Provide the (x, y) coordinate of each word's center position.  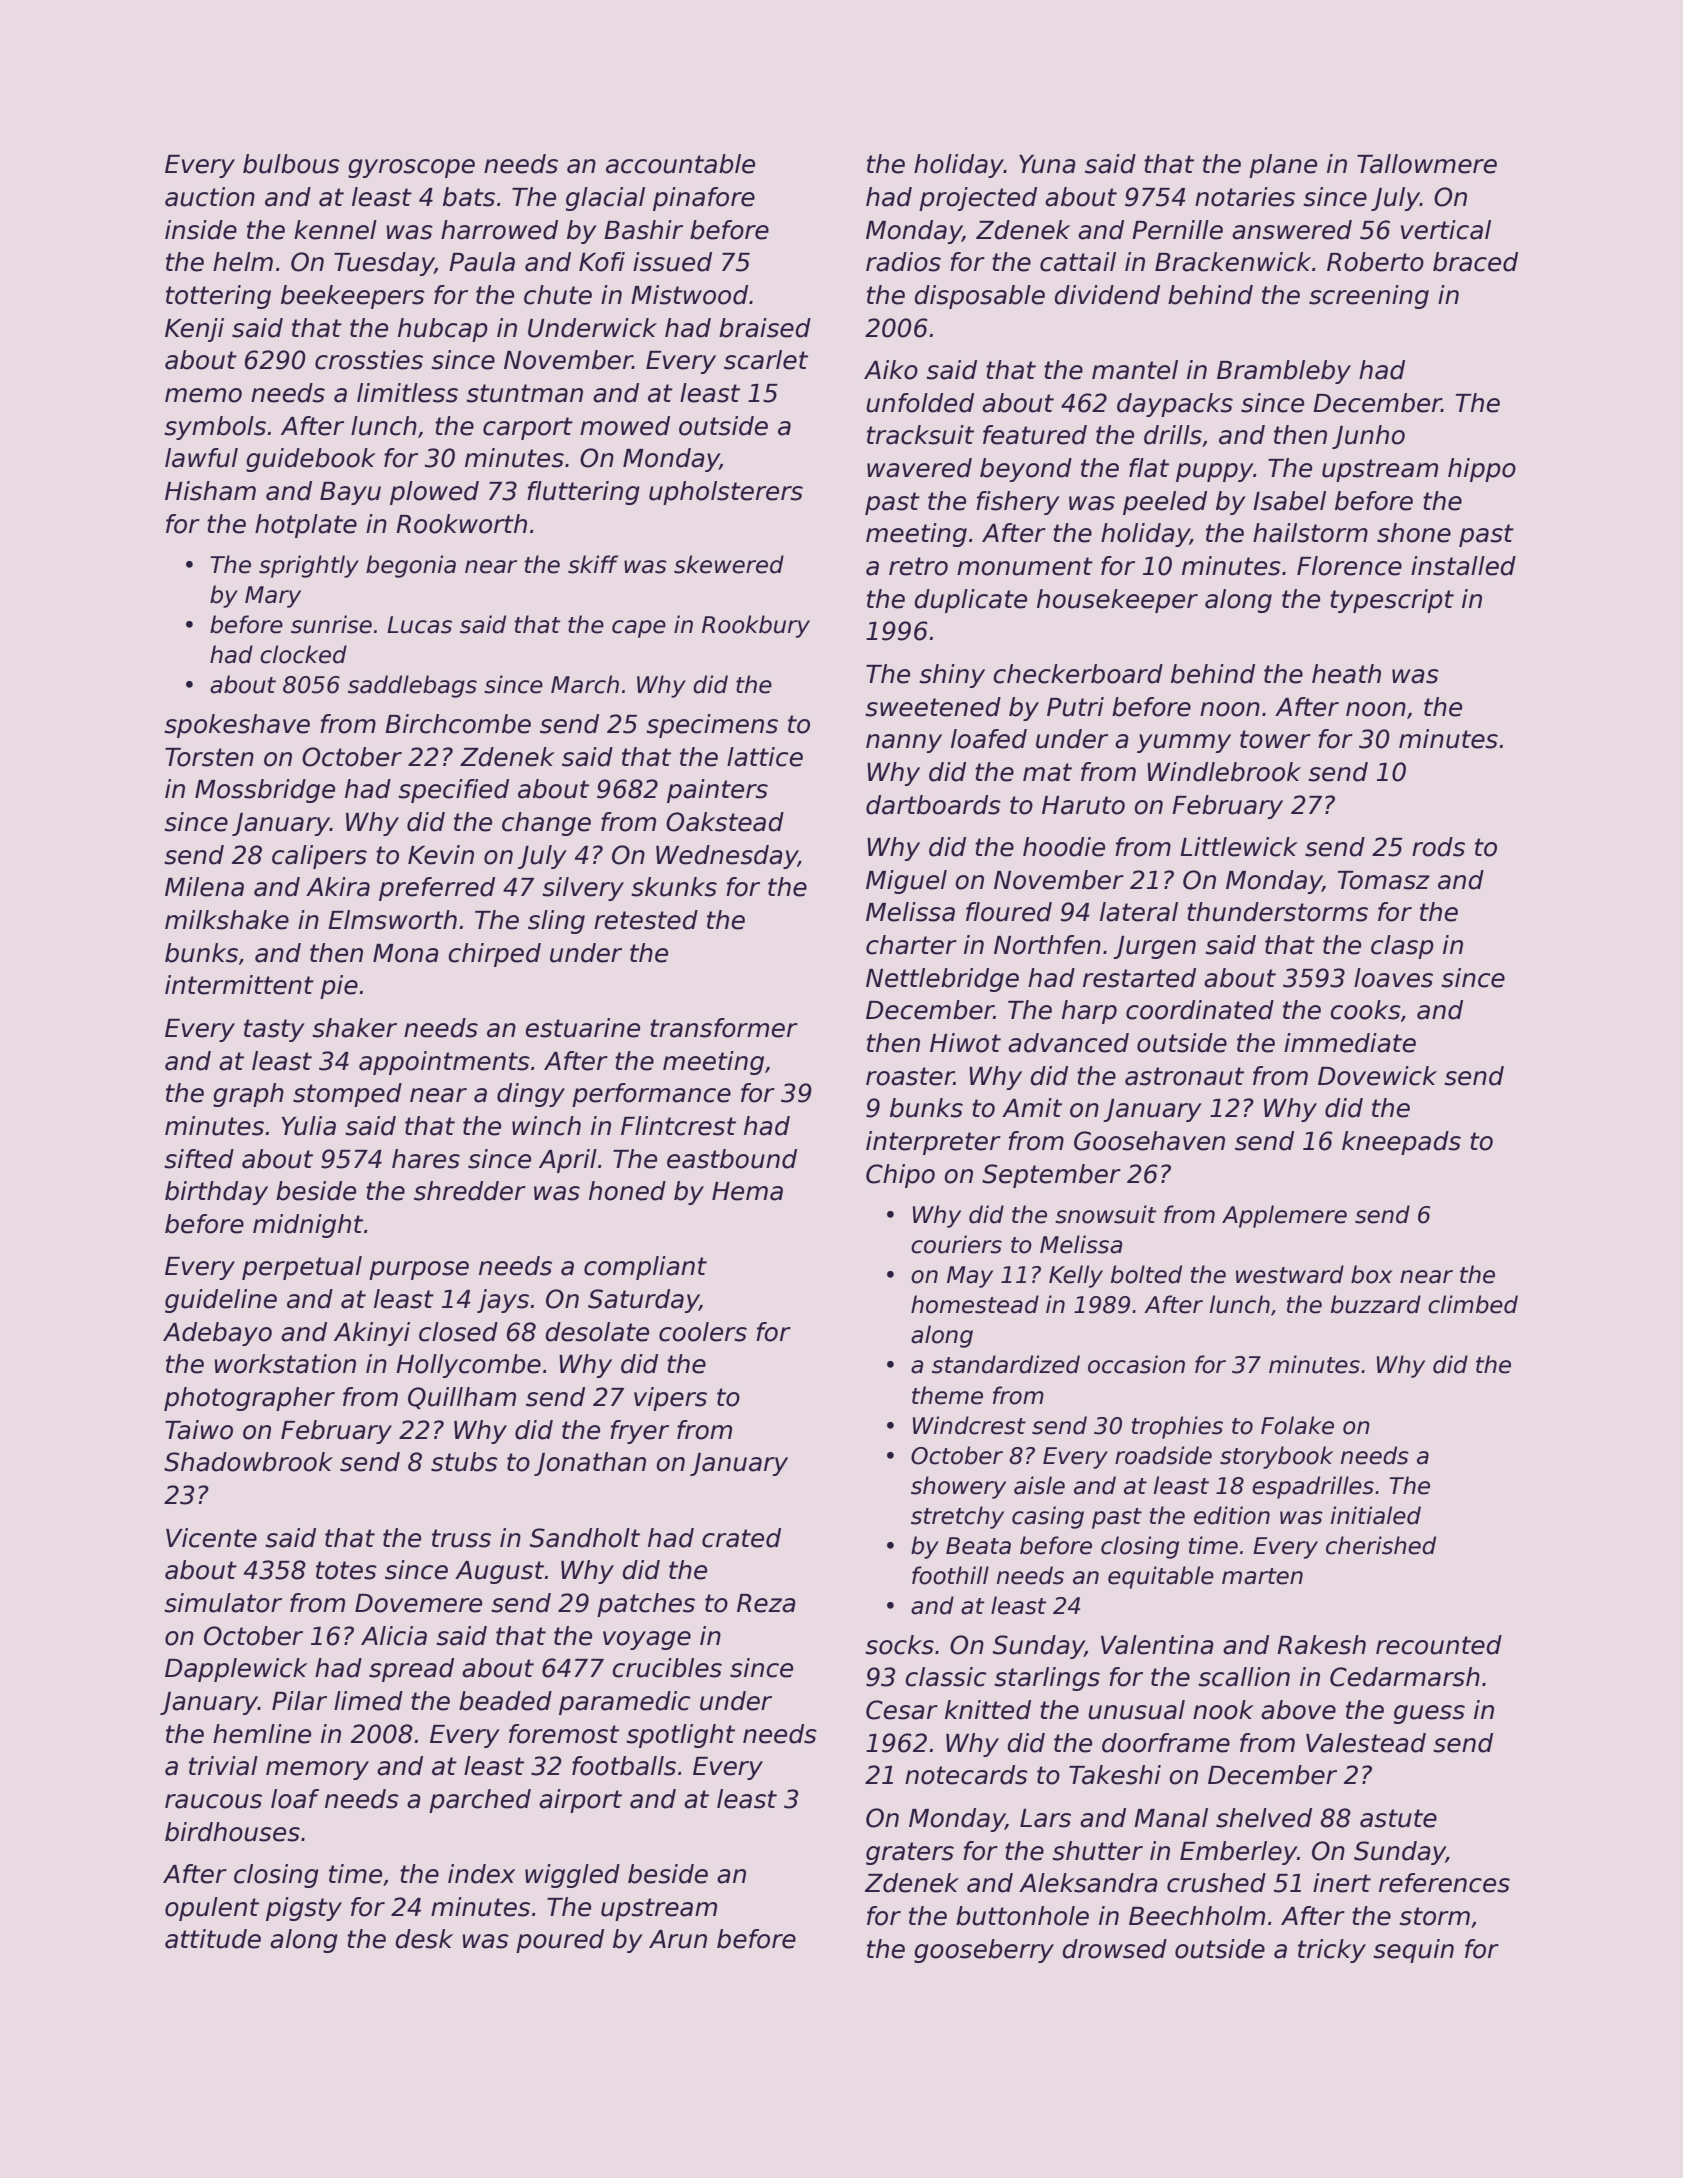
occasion (1136, 1364)
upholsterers (726, 493)
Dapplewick (236, 1670)
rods (1438, 847)
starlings (1047, 1679)
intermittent (239, 985)
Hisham (210, 491)
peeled (1165, 503)
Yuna (1047, 164)
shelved (1264, 1818)
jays (503, 1301)
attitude (213, 1939)
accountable (680, 164)
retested (646, 920)
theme (947, 1395)
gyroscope (411, 168)
